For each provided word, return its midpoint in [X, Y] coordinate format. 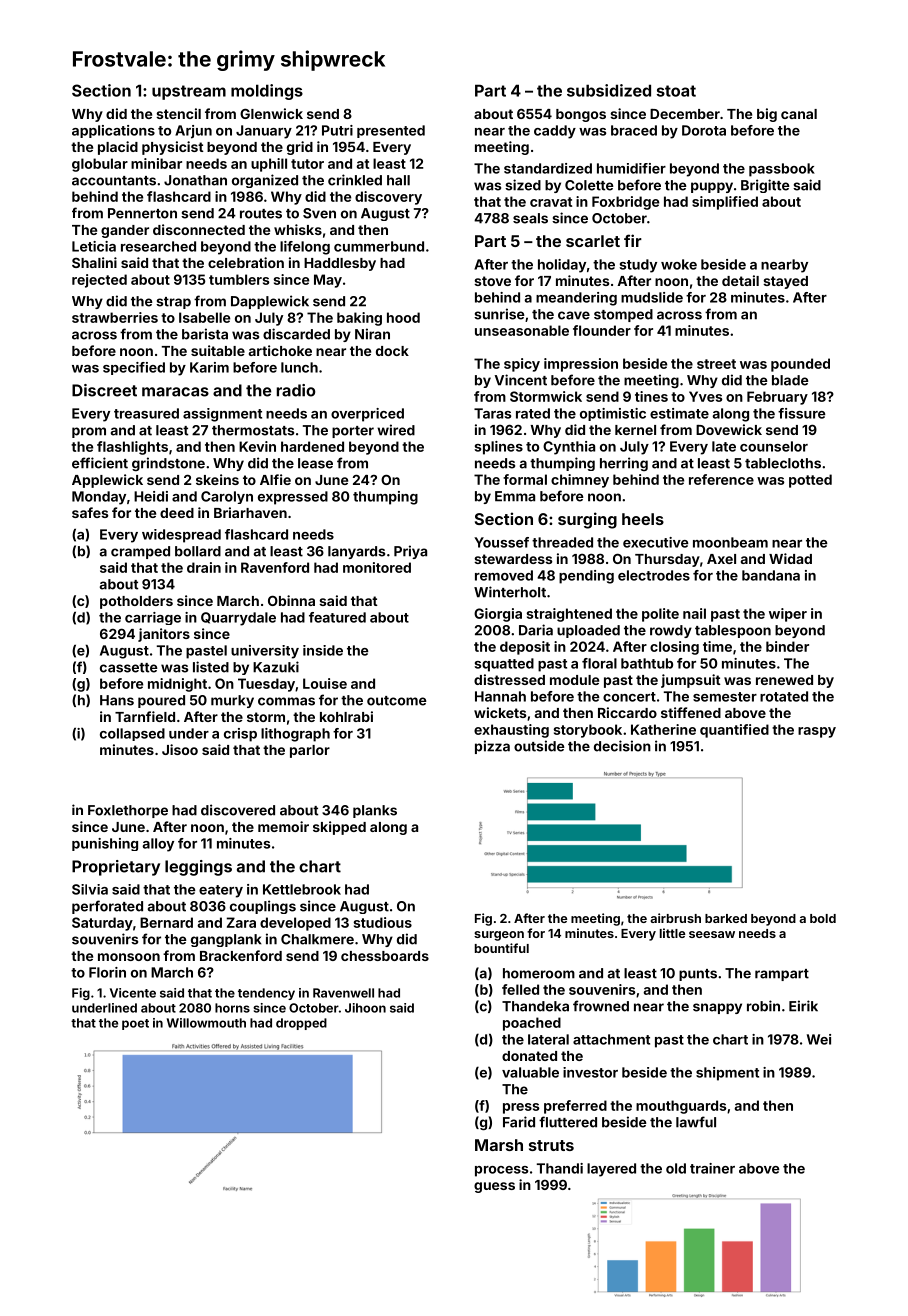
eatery [221, 891]
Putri [337, 130]
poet [135, 1024]
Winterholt [510, 592]
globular [100, 165]
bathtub [647, 663]
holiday [562, 266]
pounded [800, 365]
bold [823, 918]
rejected [99, 281]
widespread [181, 536]
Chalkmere [317, 939]
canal [799, 114]
